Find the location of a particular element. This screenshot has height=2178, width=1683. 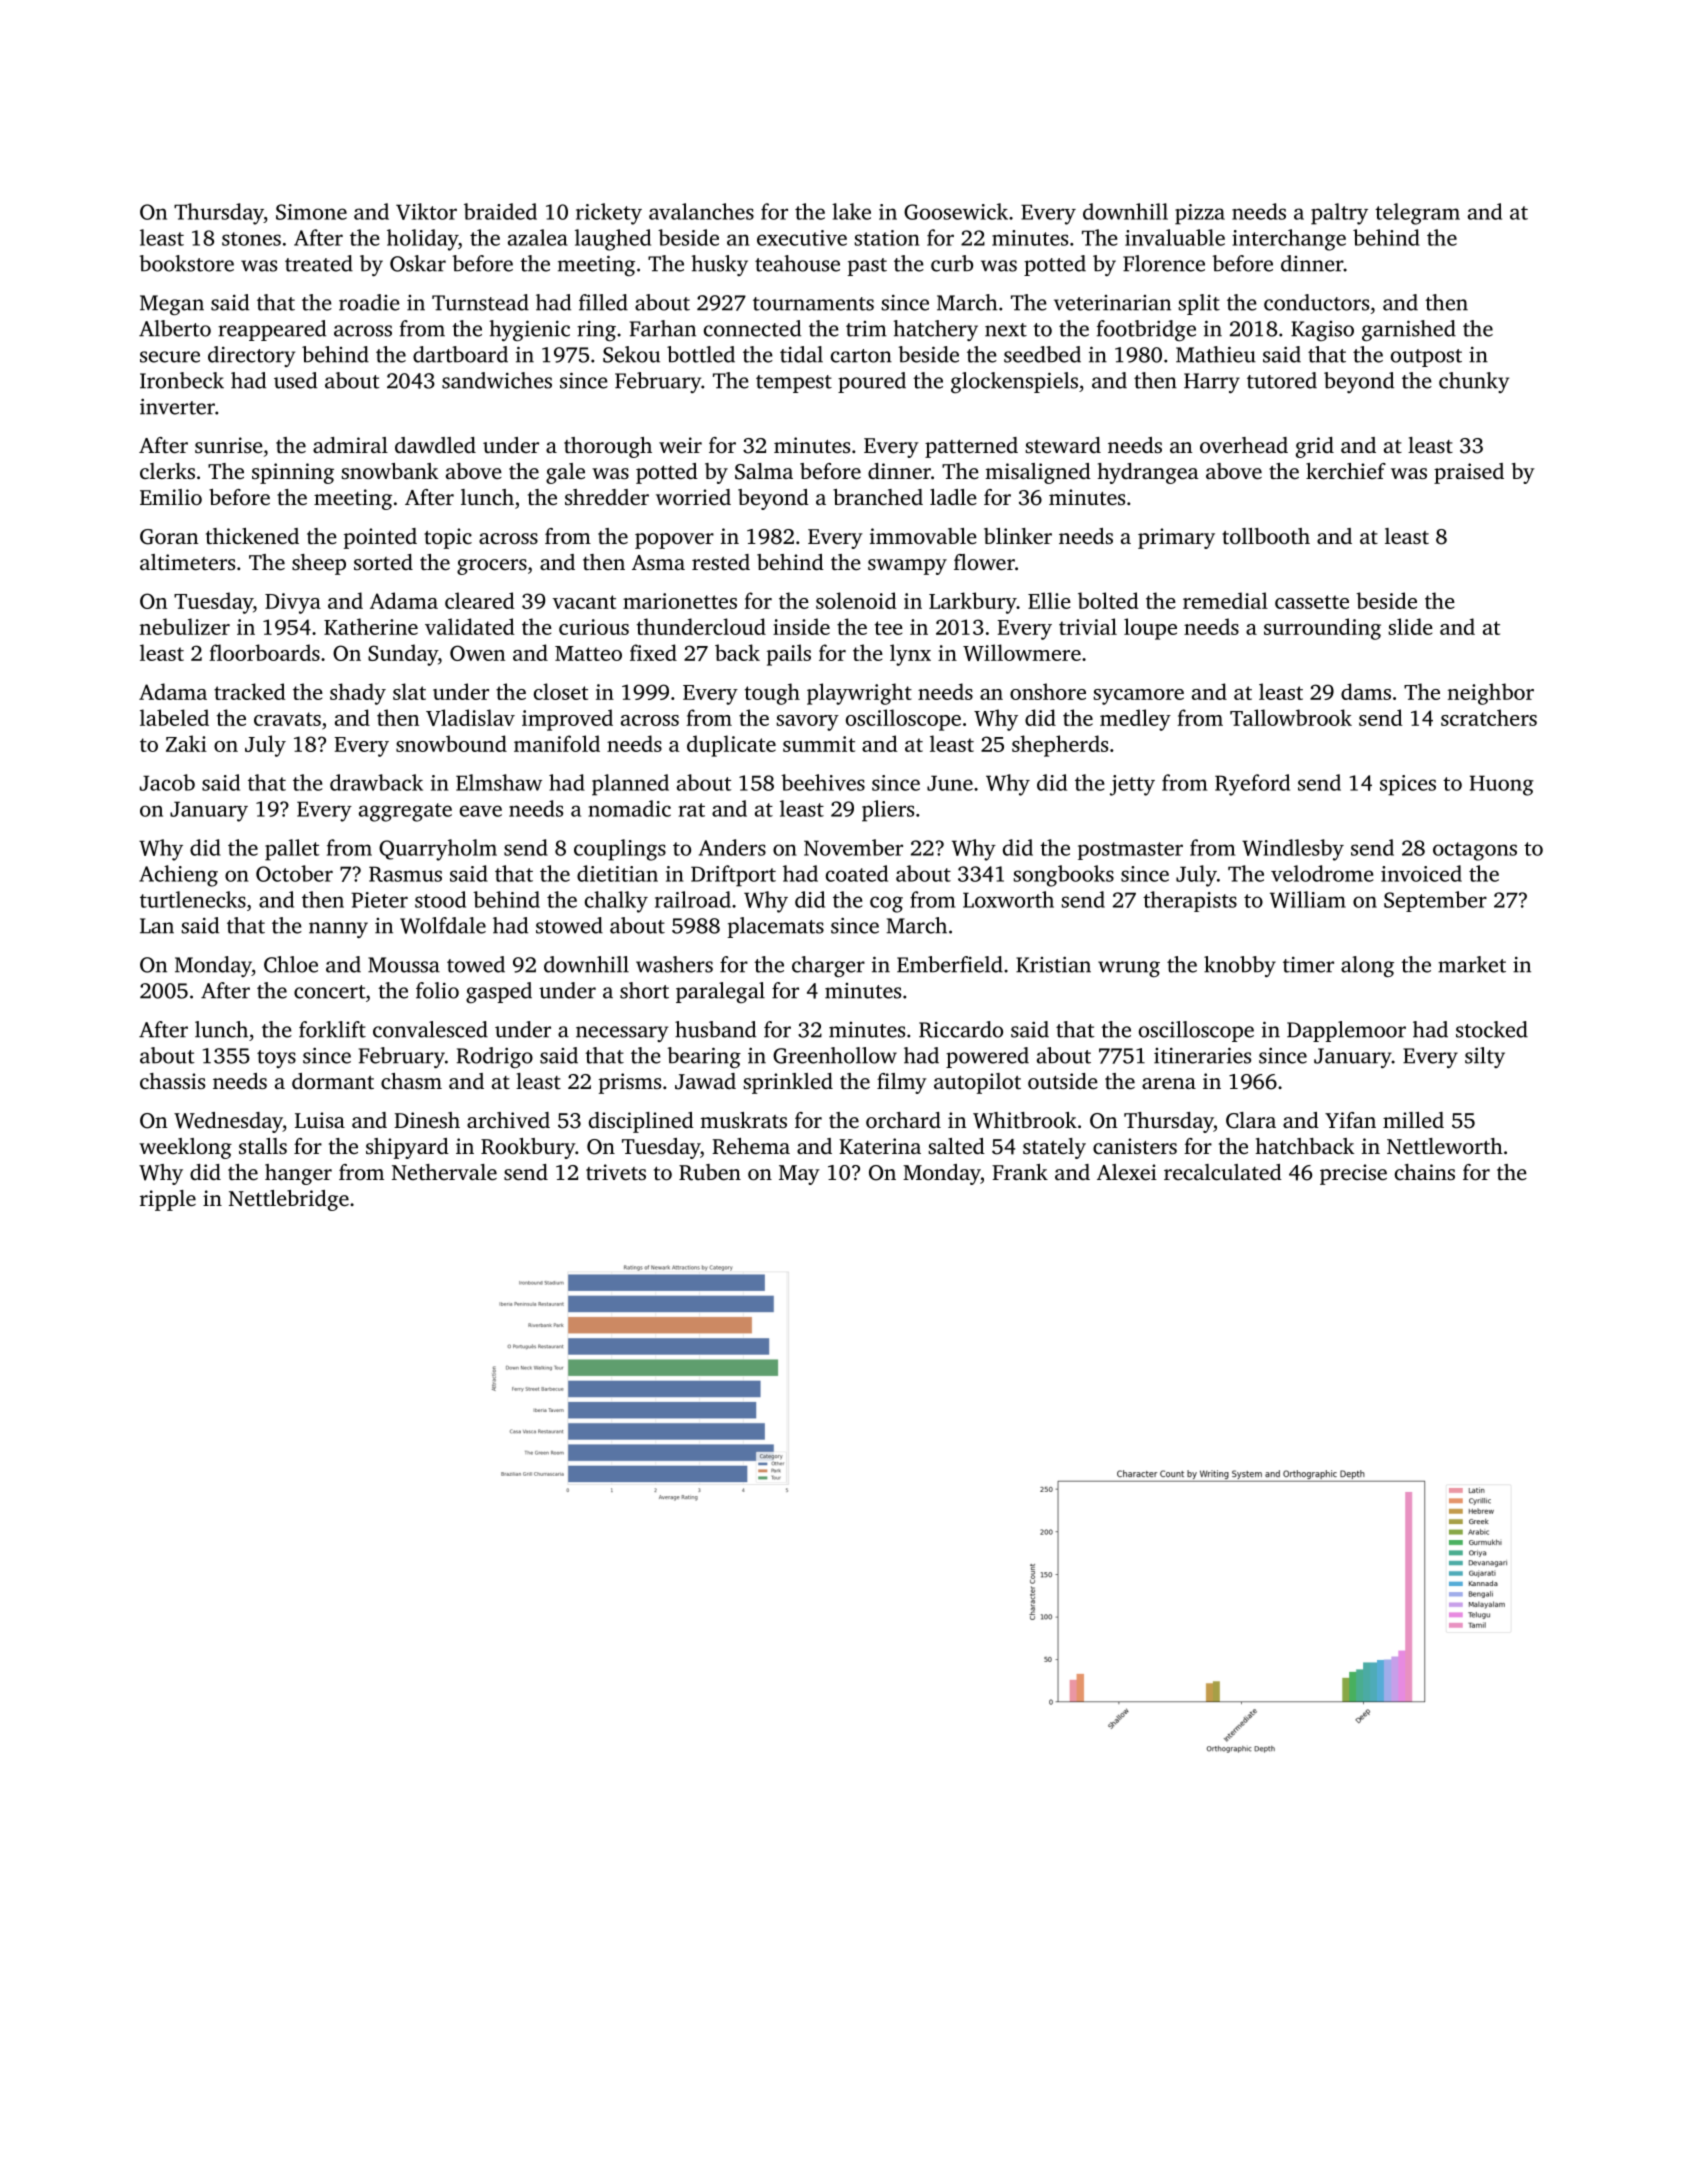

Zaki is located at coordinates (186, 743).
